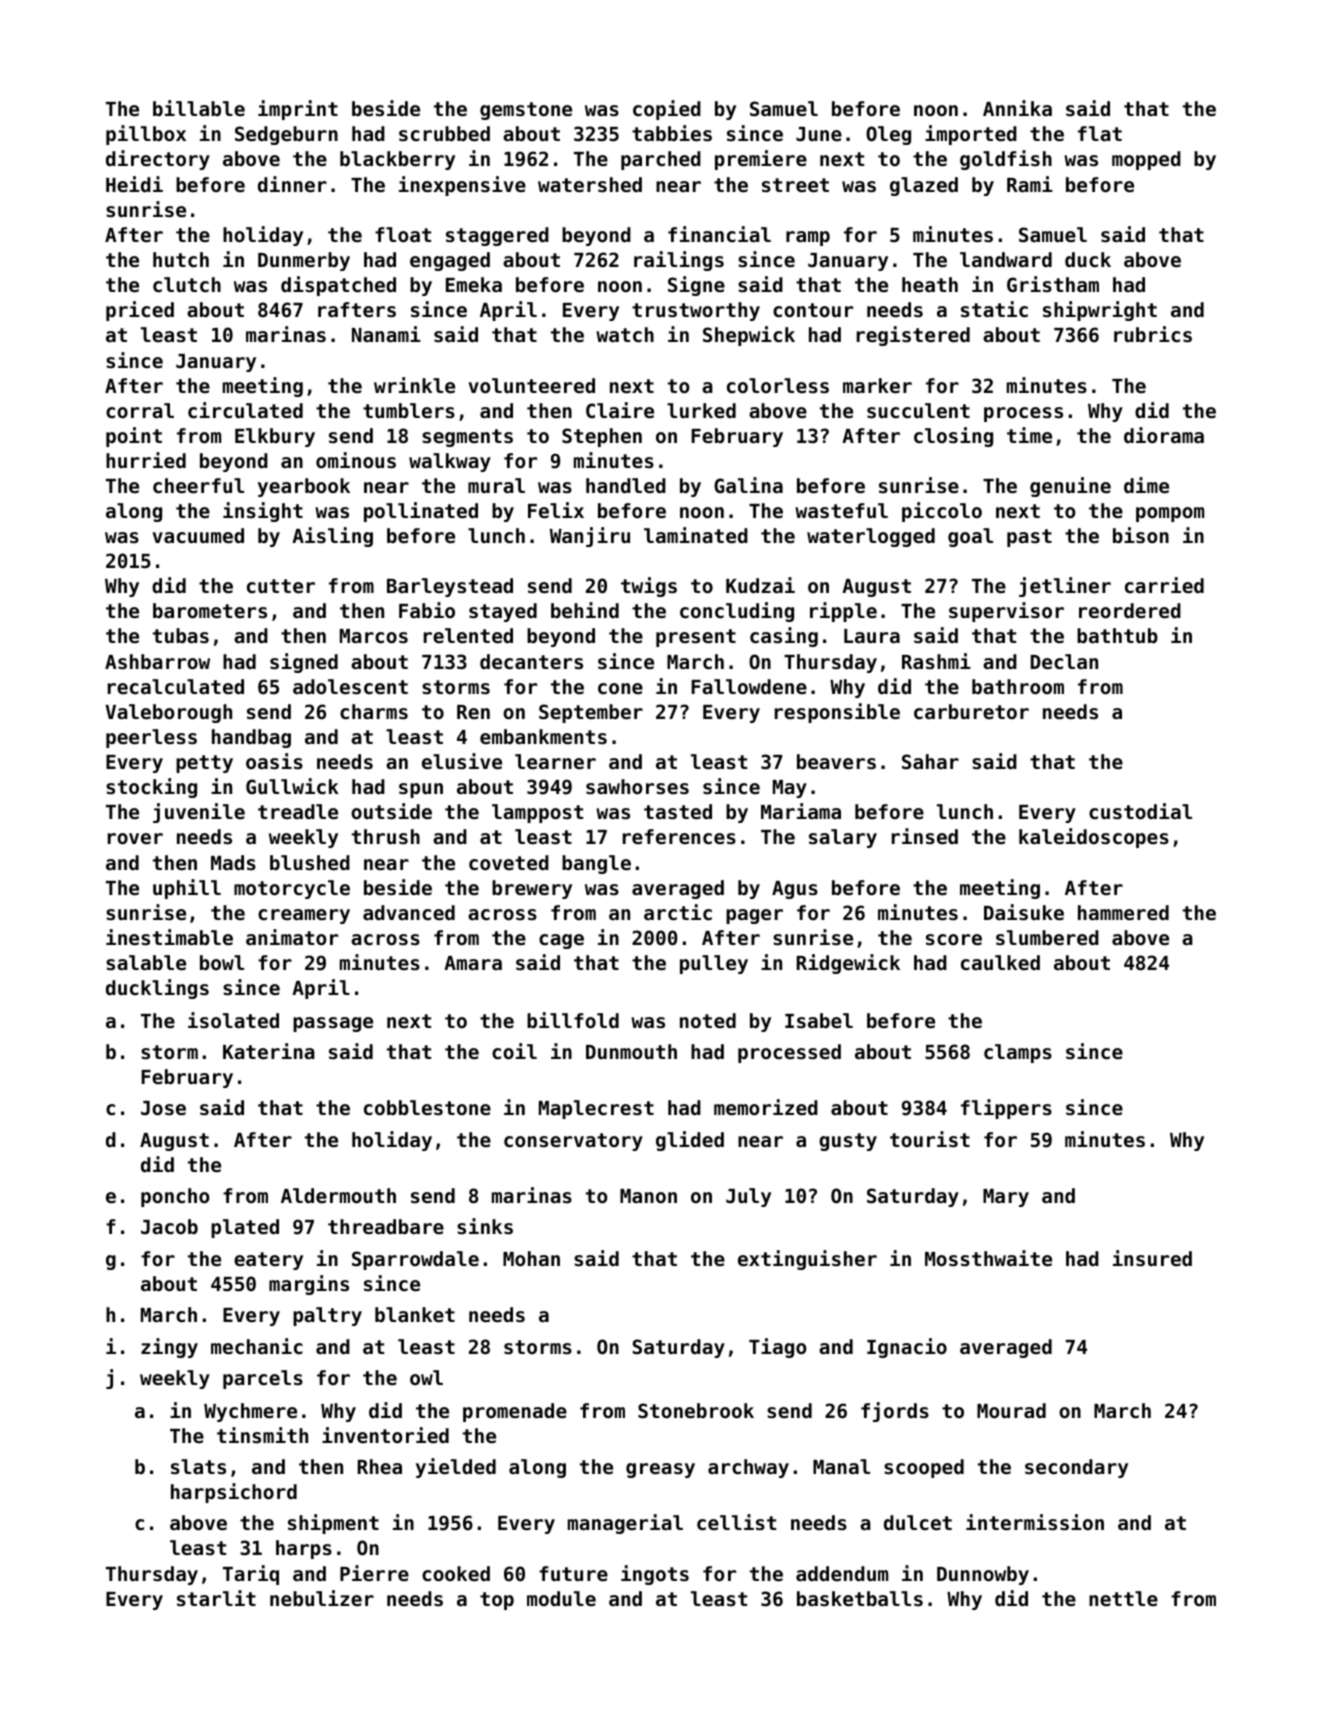  Describe the element at coordinates (1164, 435) in the screenshot. I see `diorama` at that location.
